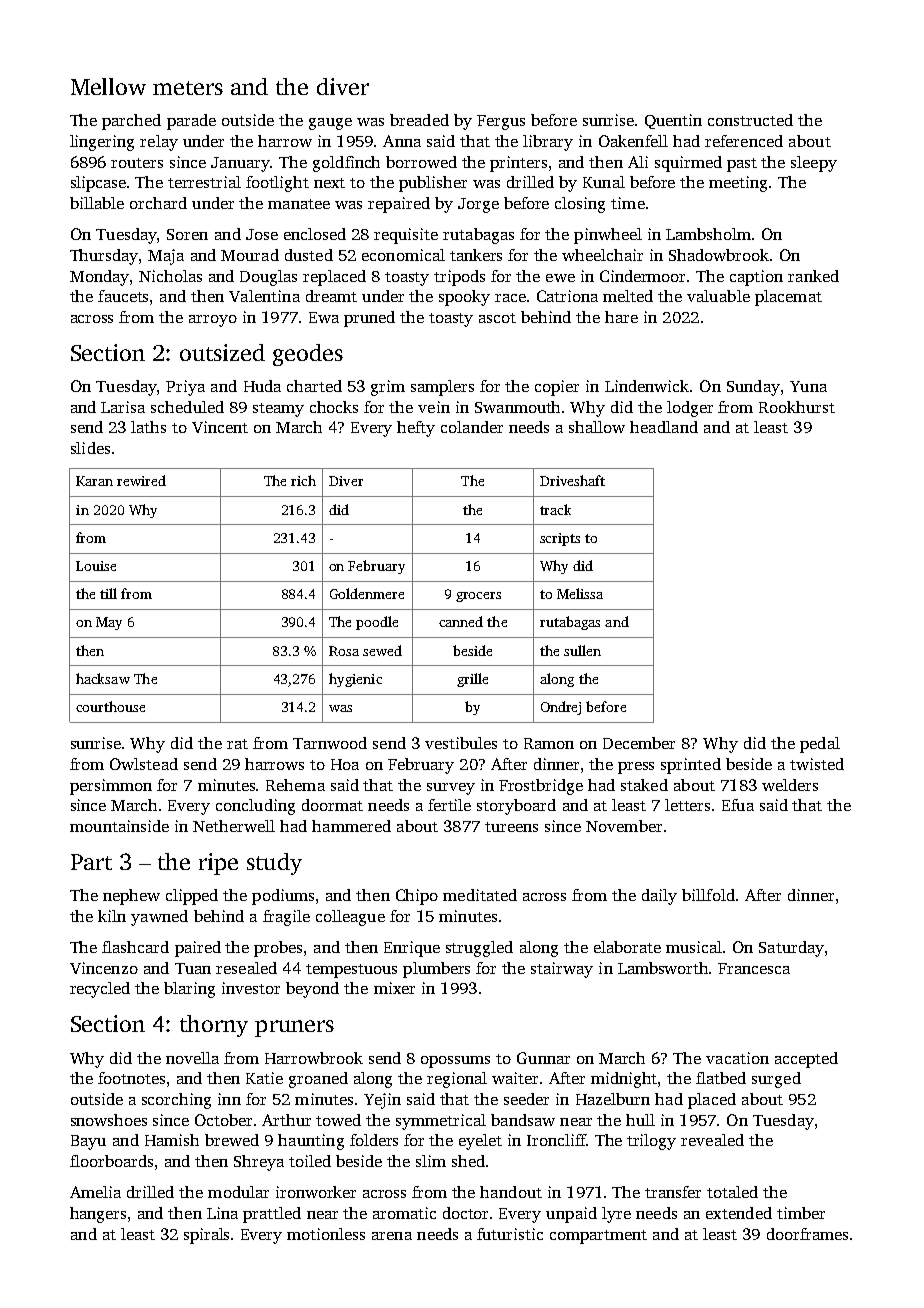 This screenshot has width=924, height=1308. What do you see at coordinates (131, 897) in the screenshot?
I see `nephew` at bounding box center [131, 897].
